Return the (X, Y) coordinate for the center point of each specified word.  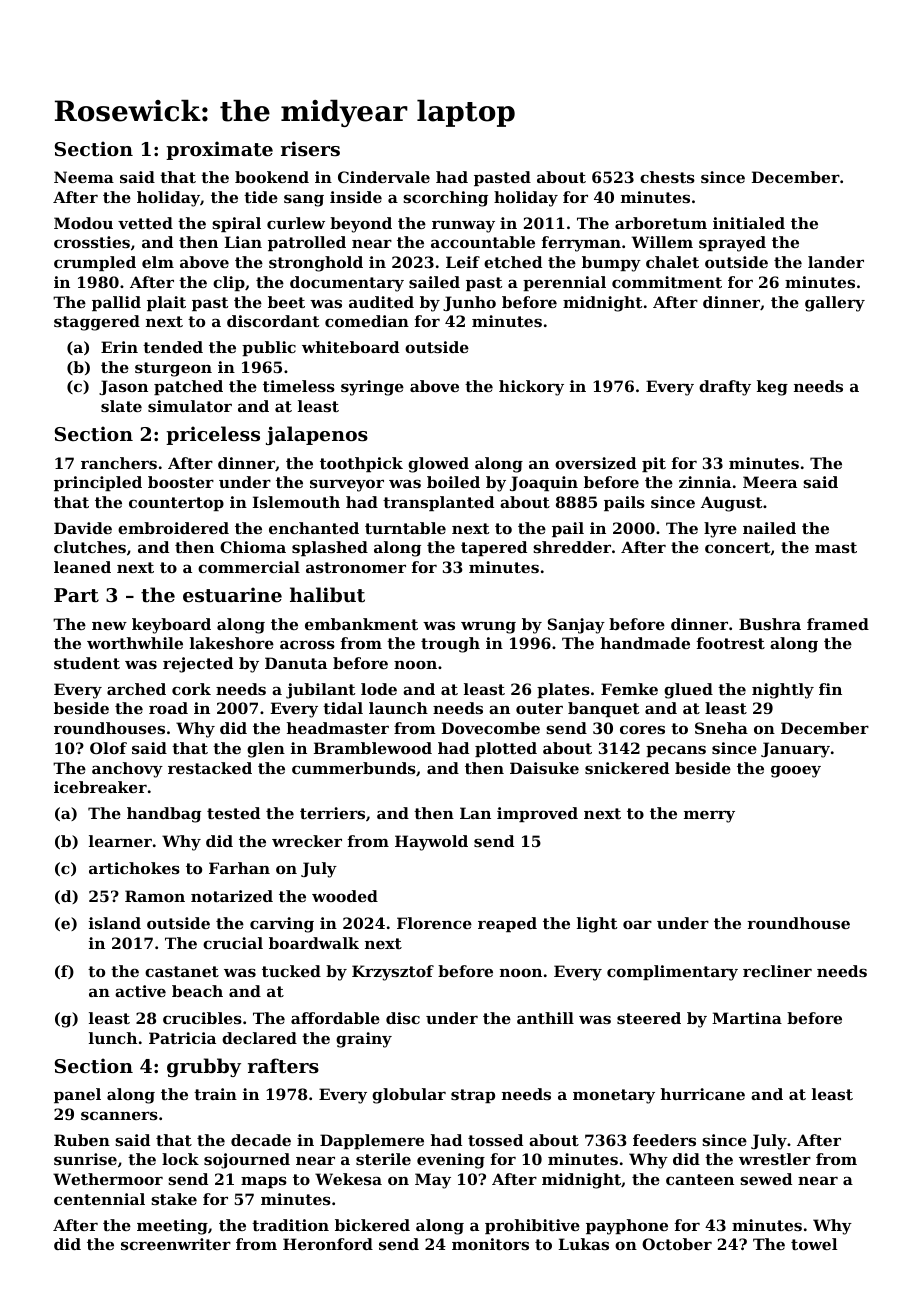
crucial (233, 943)
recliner (777, 971)
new (109, 626)
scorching (445, 199)
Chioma (253, 547)
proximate (219, 150)
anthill (545, 1018)
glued (688, 691)
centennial (99, 1199)
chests (667, 177)
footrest (731, 643)
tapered (494, 548)
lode (379, 689)
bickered (372, 1225)
